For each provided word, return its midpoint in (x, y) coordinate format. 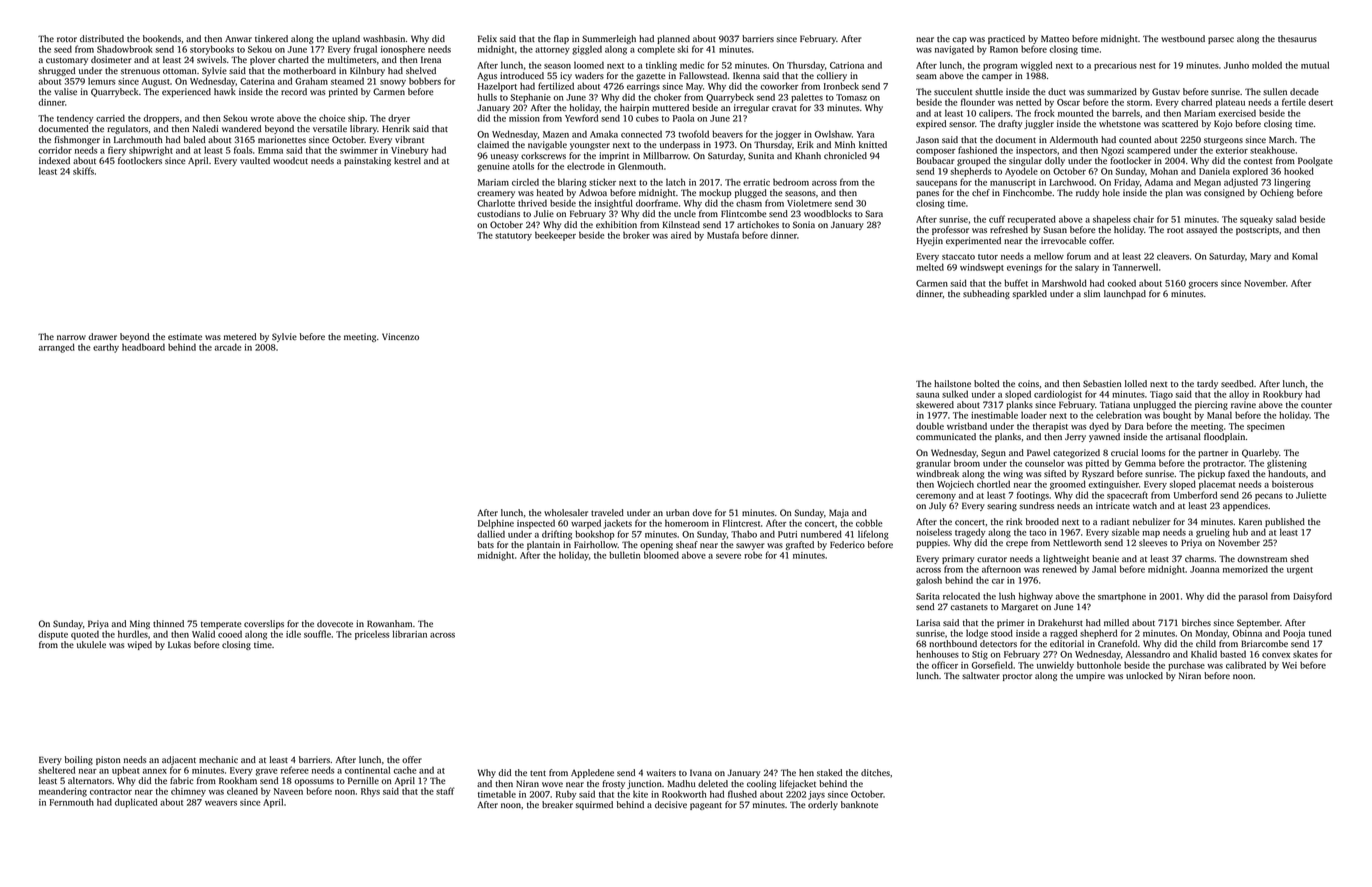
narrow (71, 337)
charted (293, 59)
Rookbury (1282, 395)
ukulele (91, 644)
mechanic (218, 759)
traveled (607, 512)
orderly (823, 805)
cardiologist (1058, 395)
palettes (807, 98)
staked (829, 772)
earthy (106, 348)
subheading (986, 294)
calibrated (1246, 665)
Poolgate (1315, 161)
